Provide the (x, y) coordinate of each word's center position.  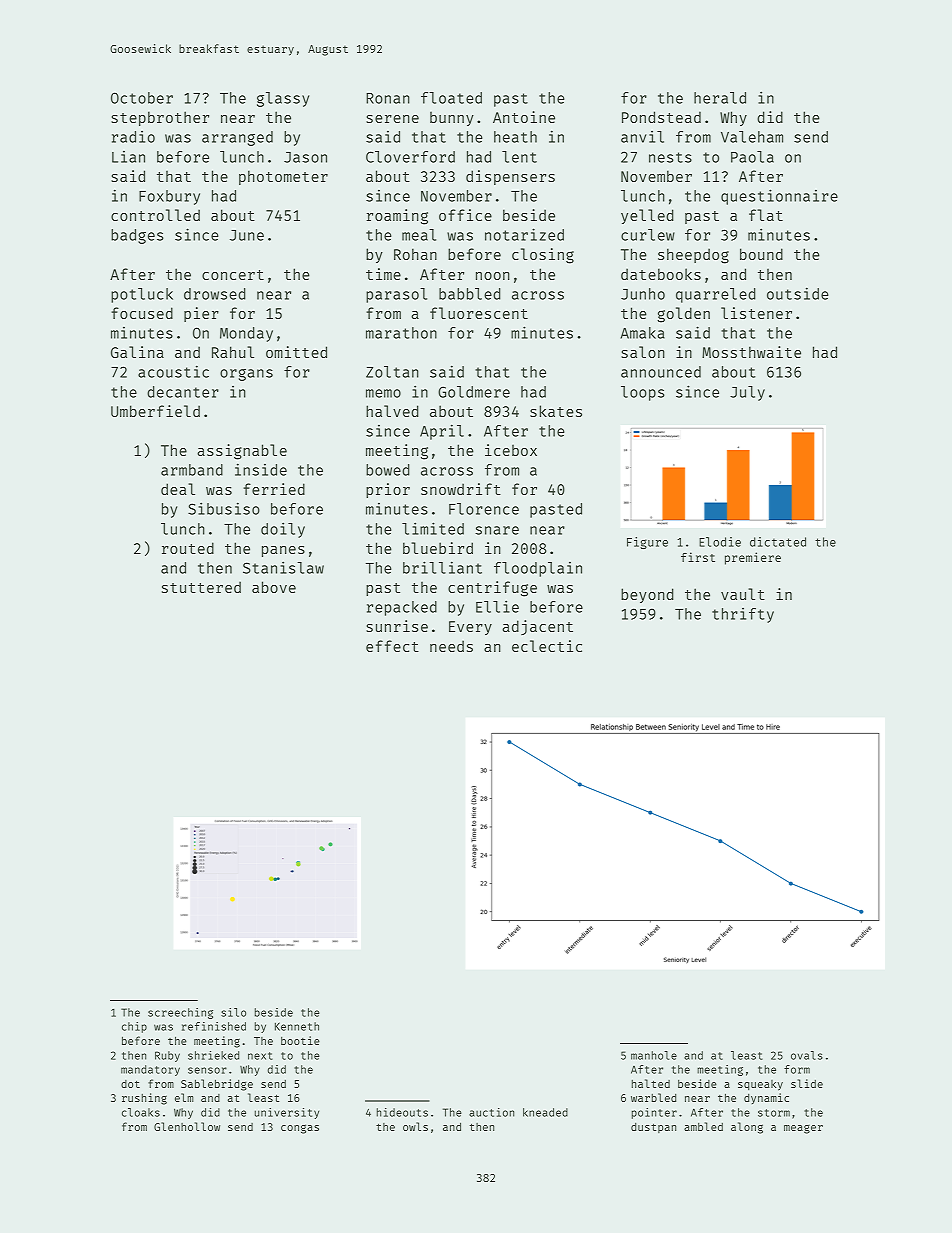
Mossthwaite (751, 352)
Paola (752, 157)
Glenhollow (187, 1126)
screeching (180, 1013)
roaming (397, 217)
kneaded (545, 1112)
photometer (283, 177)
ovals (807, 1055)
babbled (470, 294)
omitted (296, 352)
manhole (654, 1055)
